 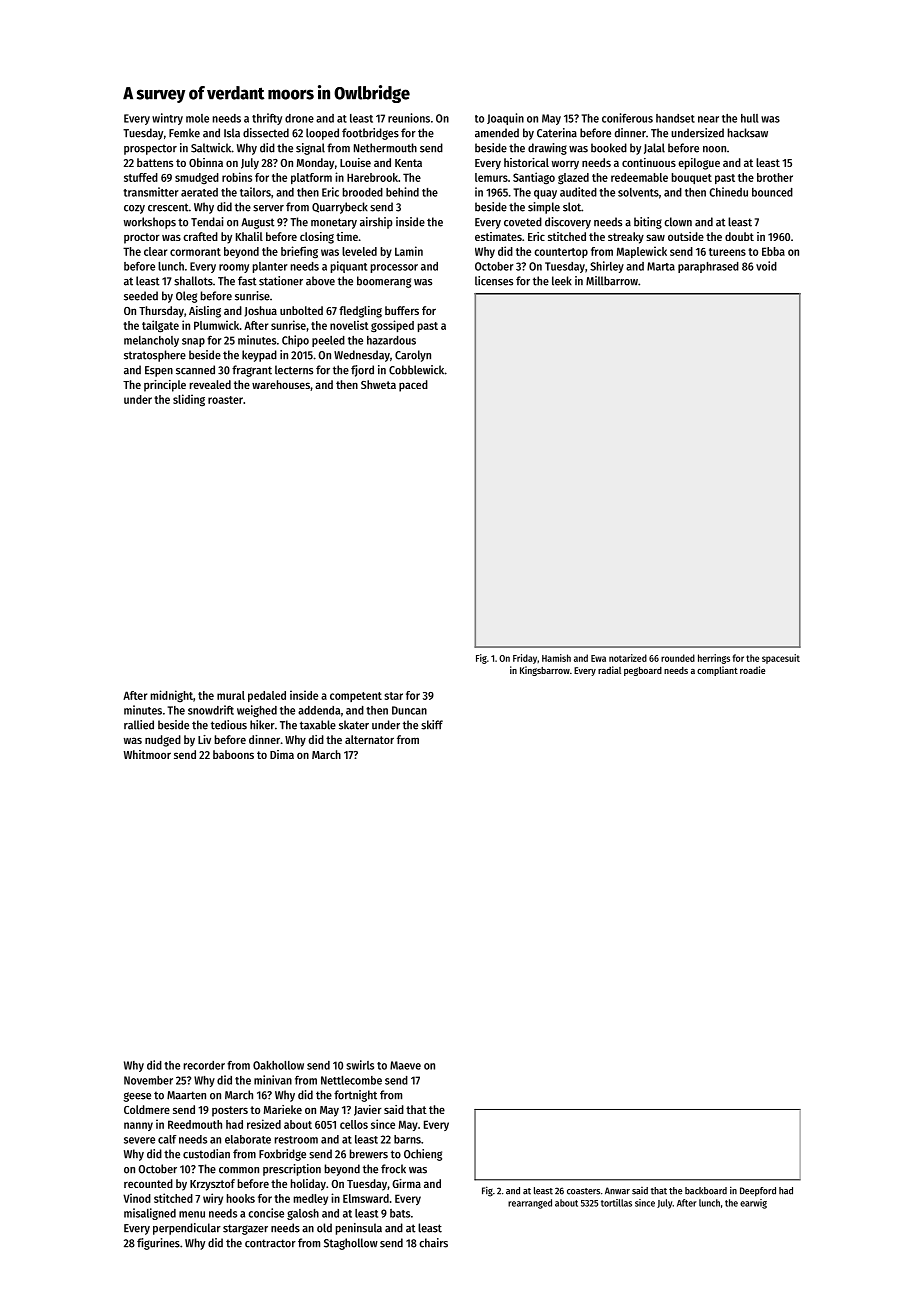 What do you see at coordinates (714, 659) in the screenshot?
I see `herrings` at bounding box center [714, 659].
